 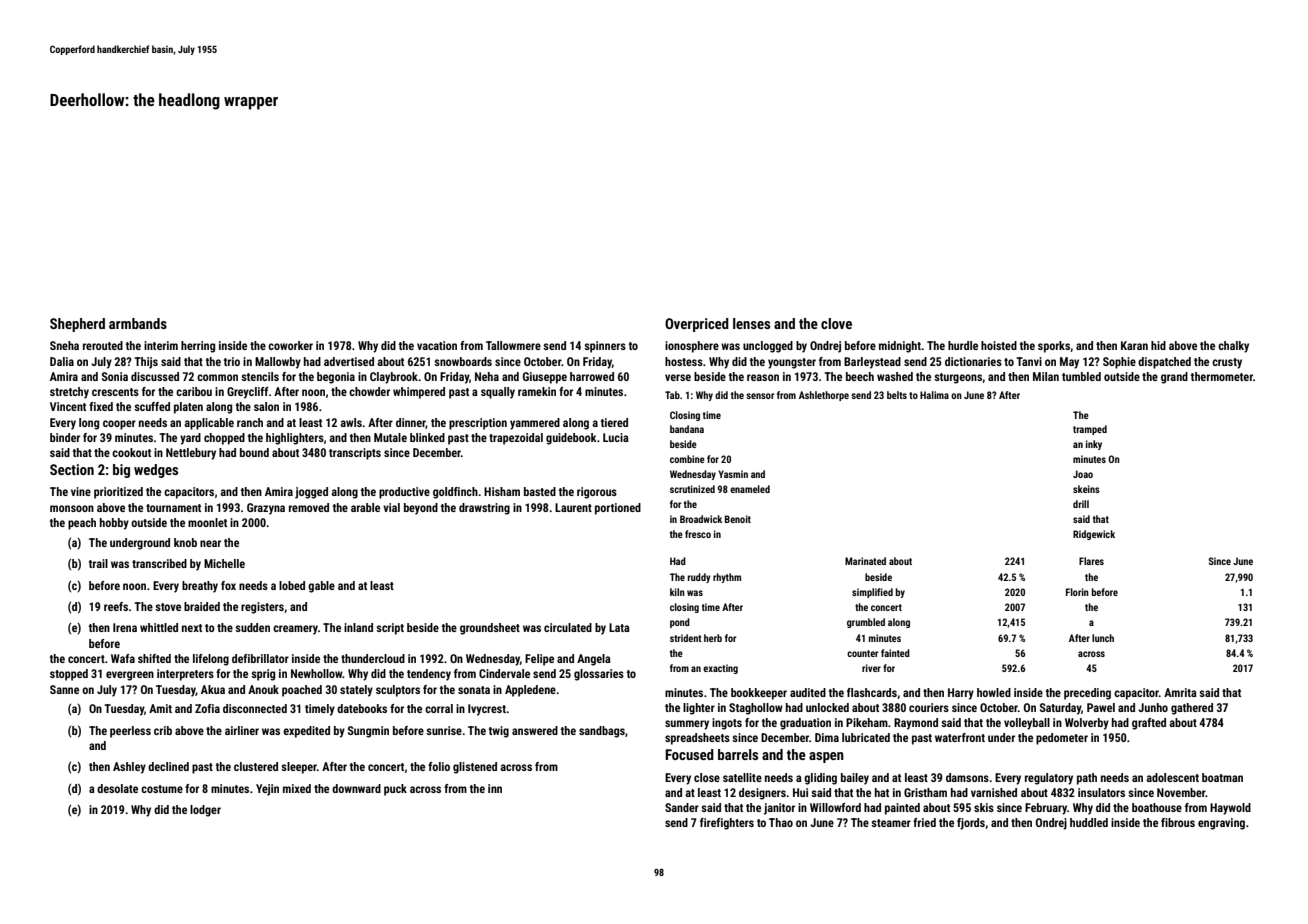 What do you see at coordinates (568, 627) in the page?
I see `circulated` at bounding box center [568, 627].
